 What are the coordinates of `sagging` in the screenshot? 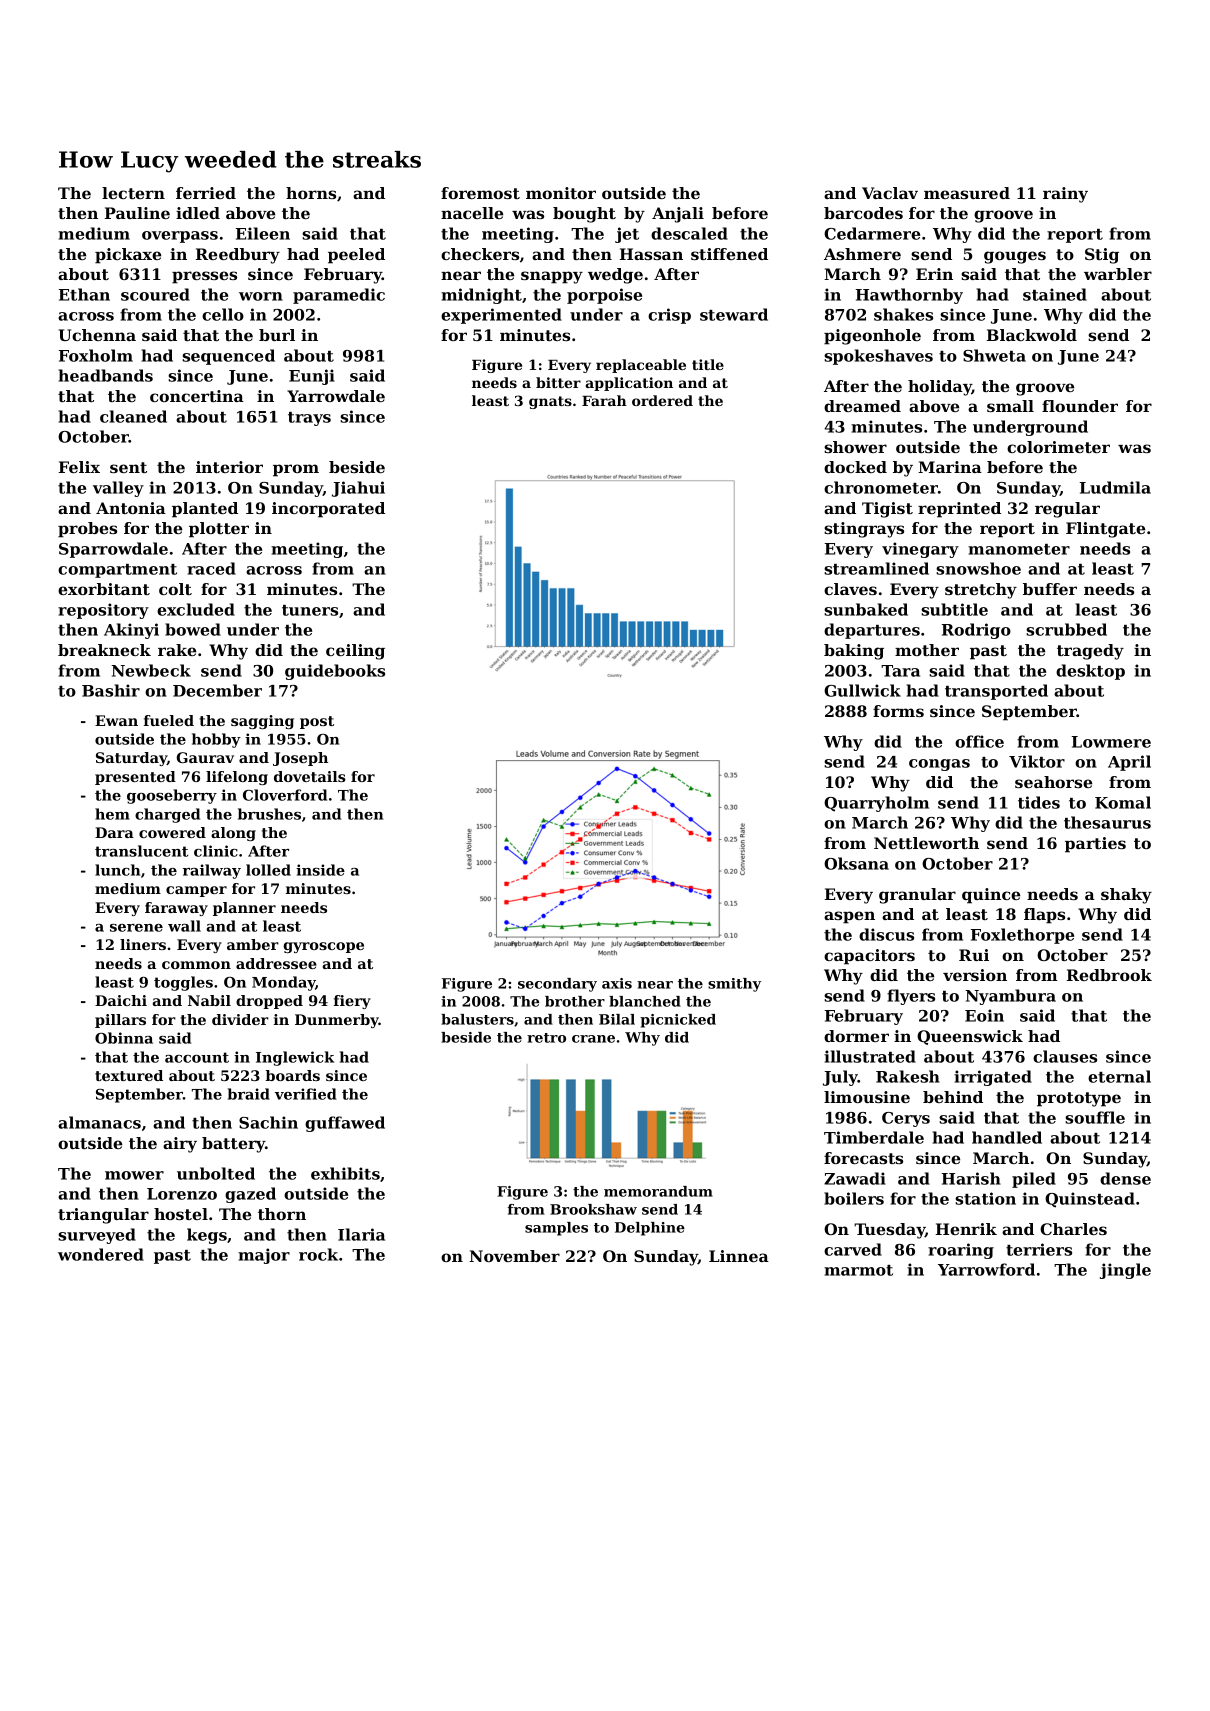 It's located at (262, 722).
